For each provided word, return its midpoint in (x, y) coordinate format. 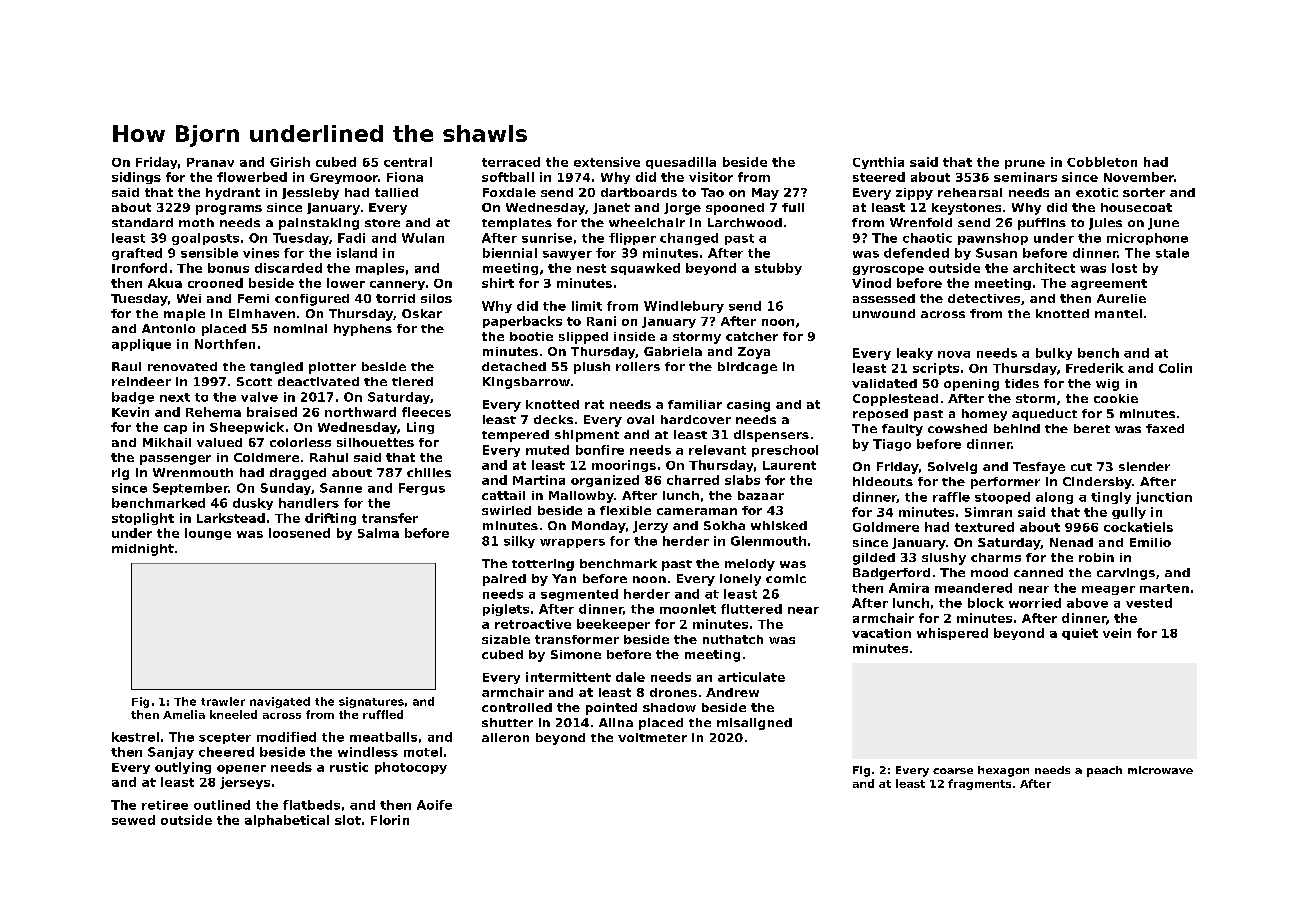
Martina (539, 480)
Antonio (168, 328)
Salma (378, 533)
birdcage (747, 368)
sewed (133, 820)
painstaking (319, 224)
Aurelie (1121, 298)
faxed (1165, 428)
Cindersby (1097, 483)
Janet (611, 208)
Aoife (434, 805)
